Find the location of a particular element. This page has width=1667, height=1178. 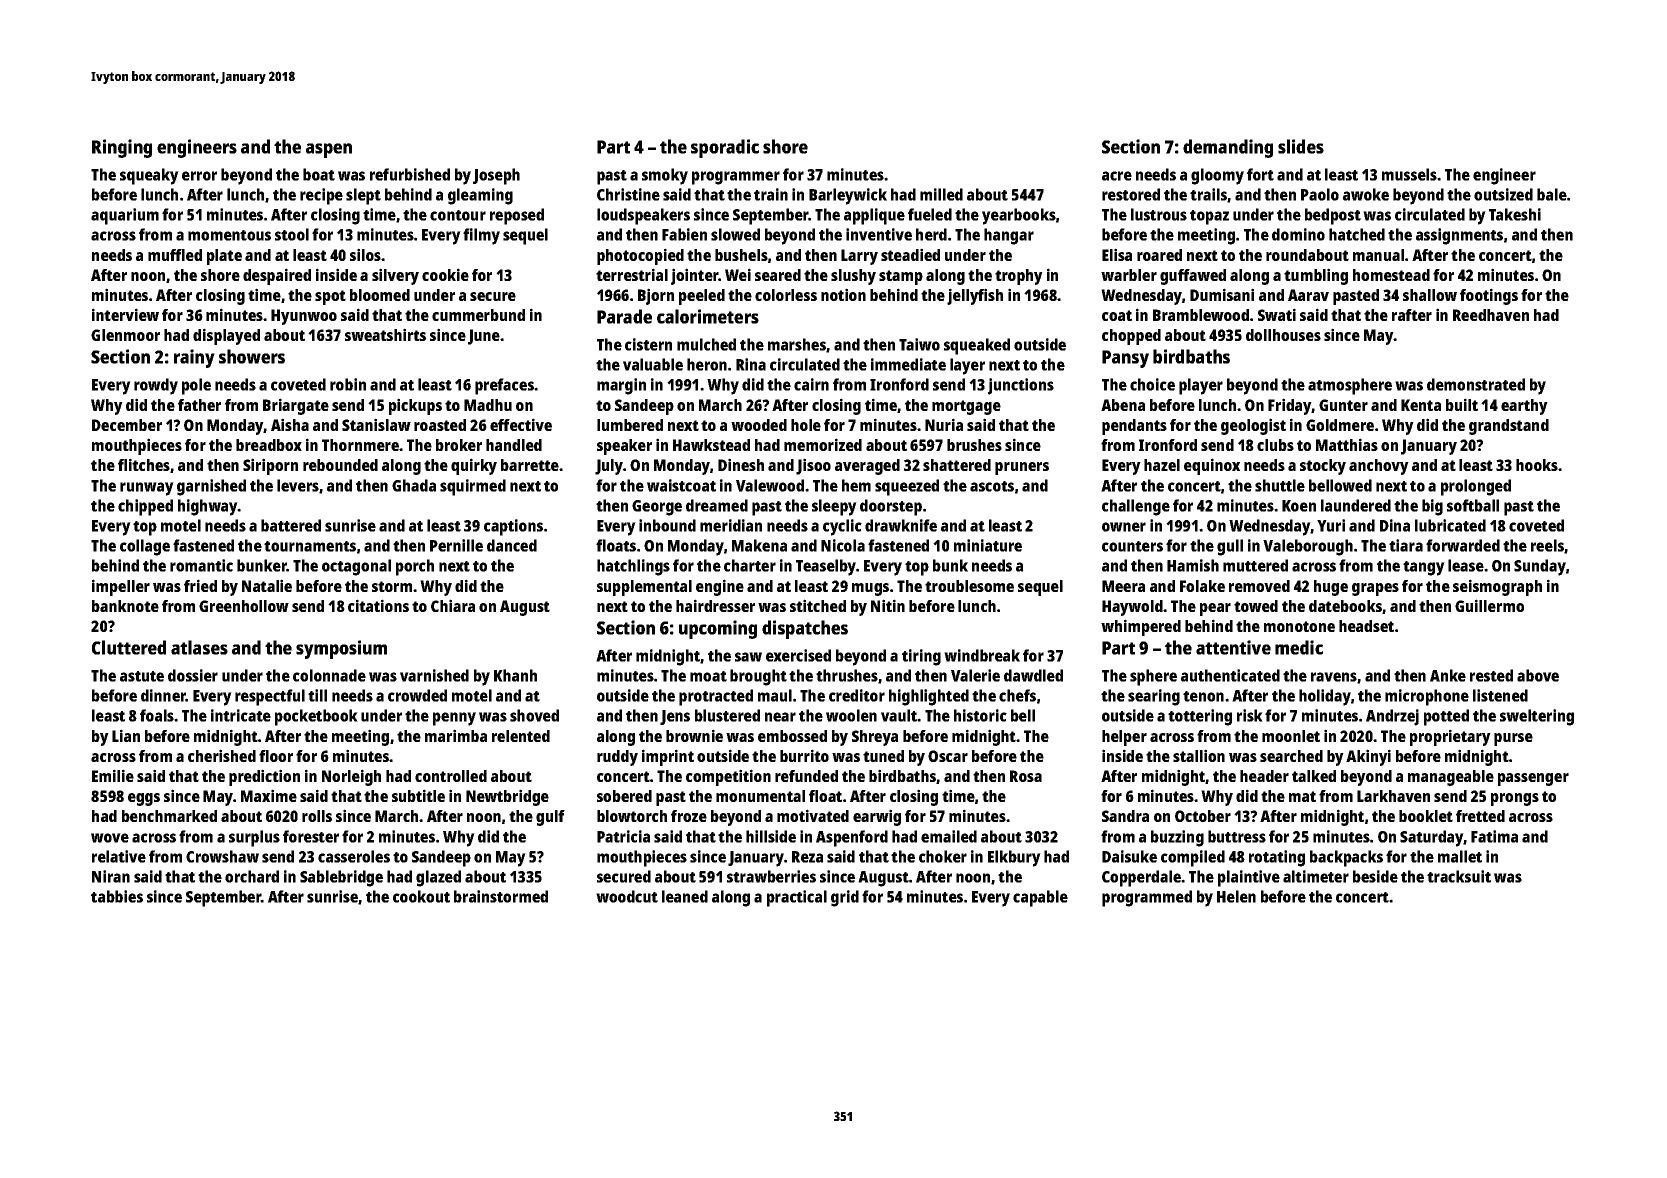

tabbies is located at coordinates (117, 896).
